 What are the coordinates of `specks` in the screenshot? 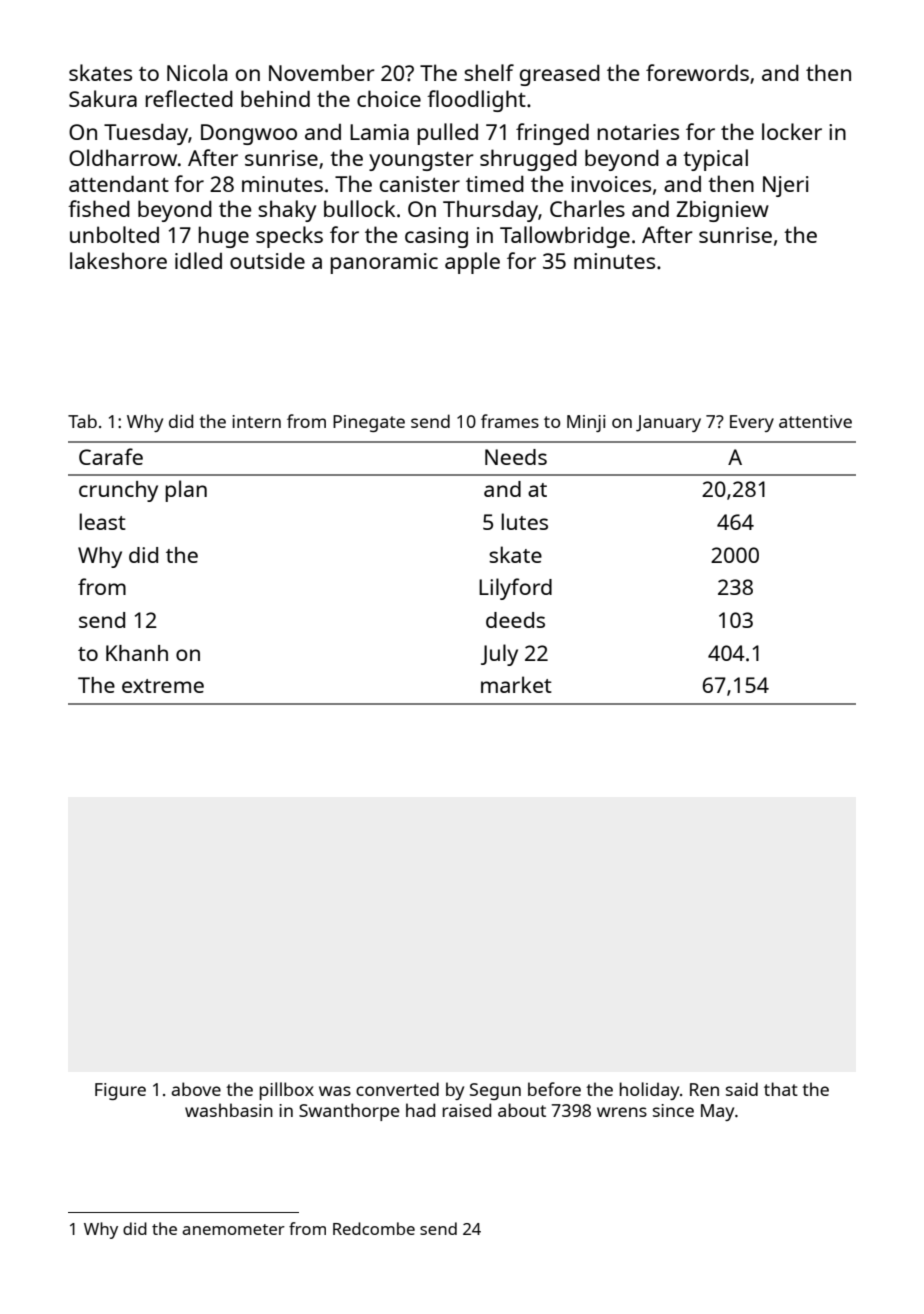 It's located at (289, 237).
